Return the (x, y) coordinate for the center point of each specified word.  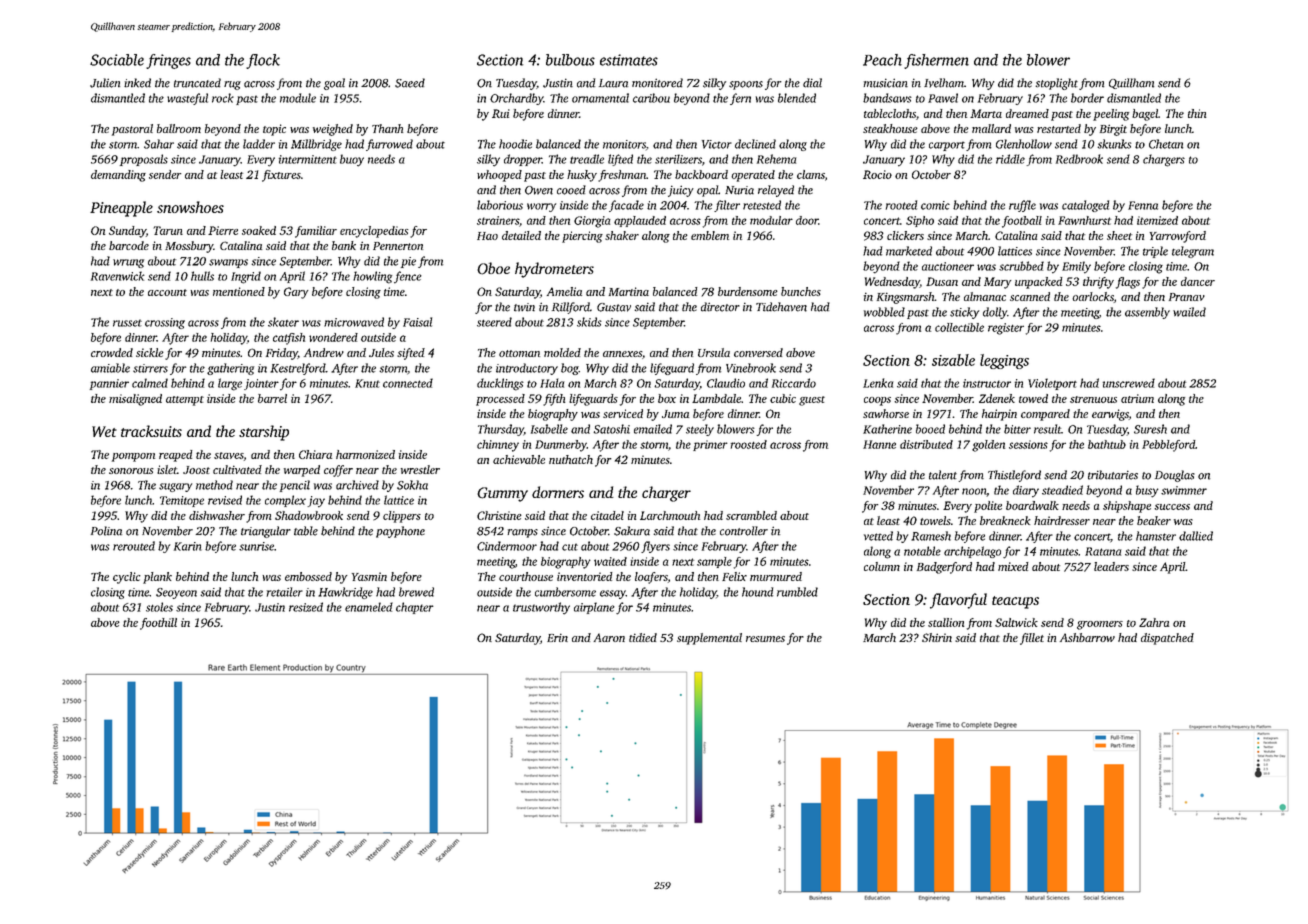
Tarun (168, 230)
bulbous (570, 60)
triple (1155, 252)
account (167, 292)
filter (727, 206)
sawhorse (886, 413)
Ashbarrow (1087, 637)
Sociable (117, 60)
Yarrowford (1178, 237)
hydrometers (554, 270)
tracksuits (151, 431)
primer (710, 445)
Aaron (609, 637)
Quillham (1131, 83)
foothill (158, 624)
